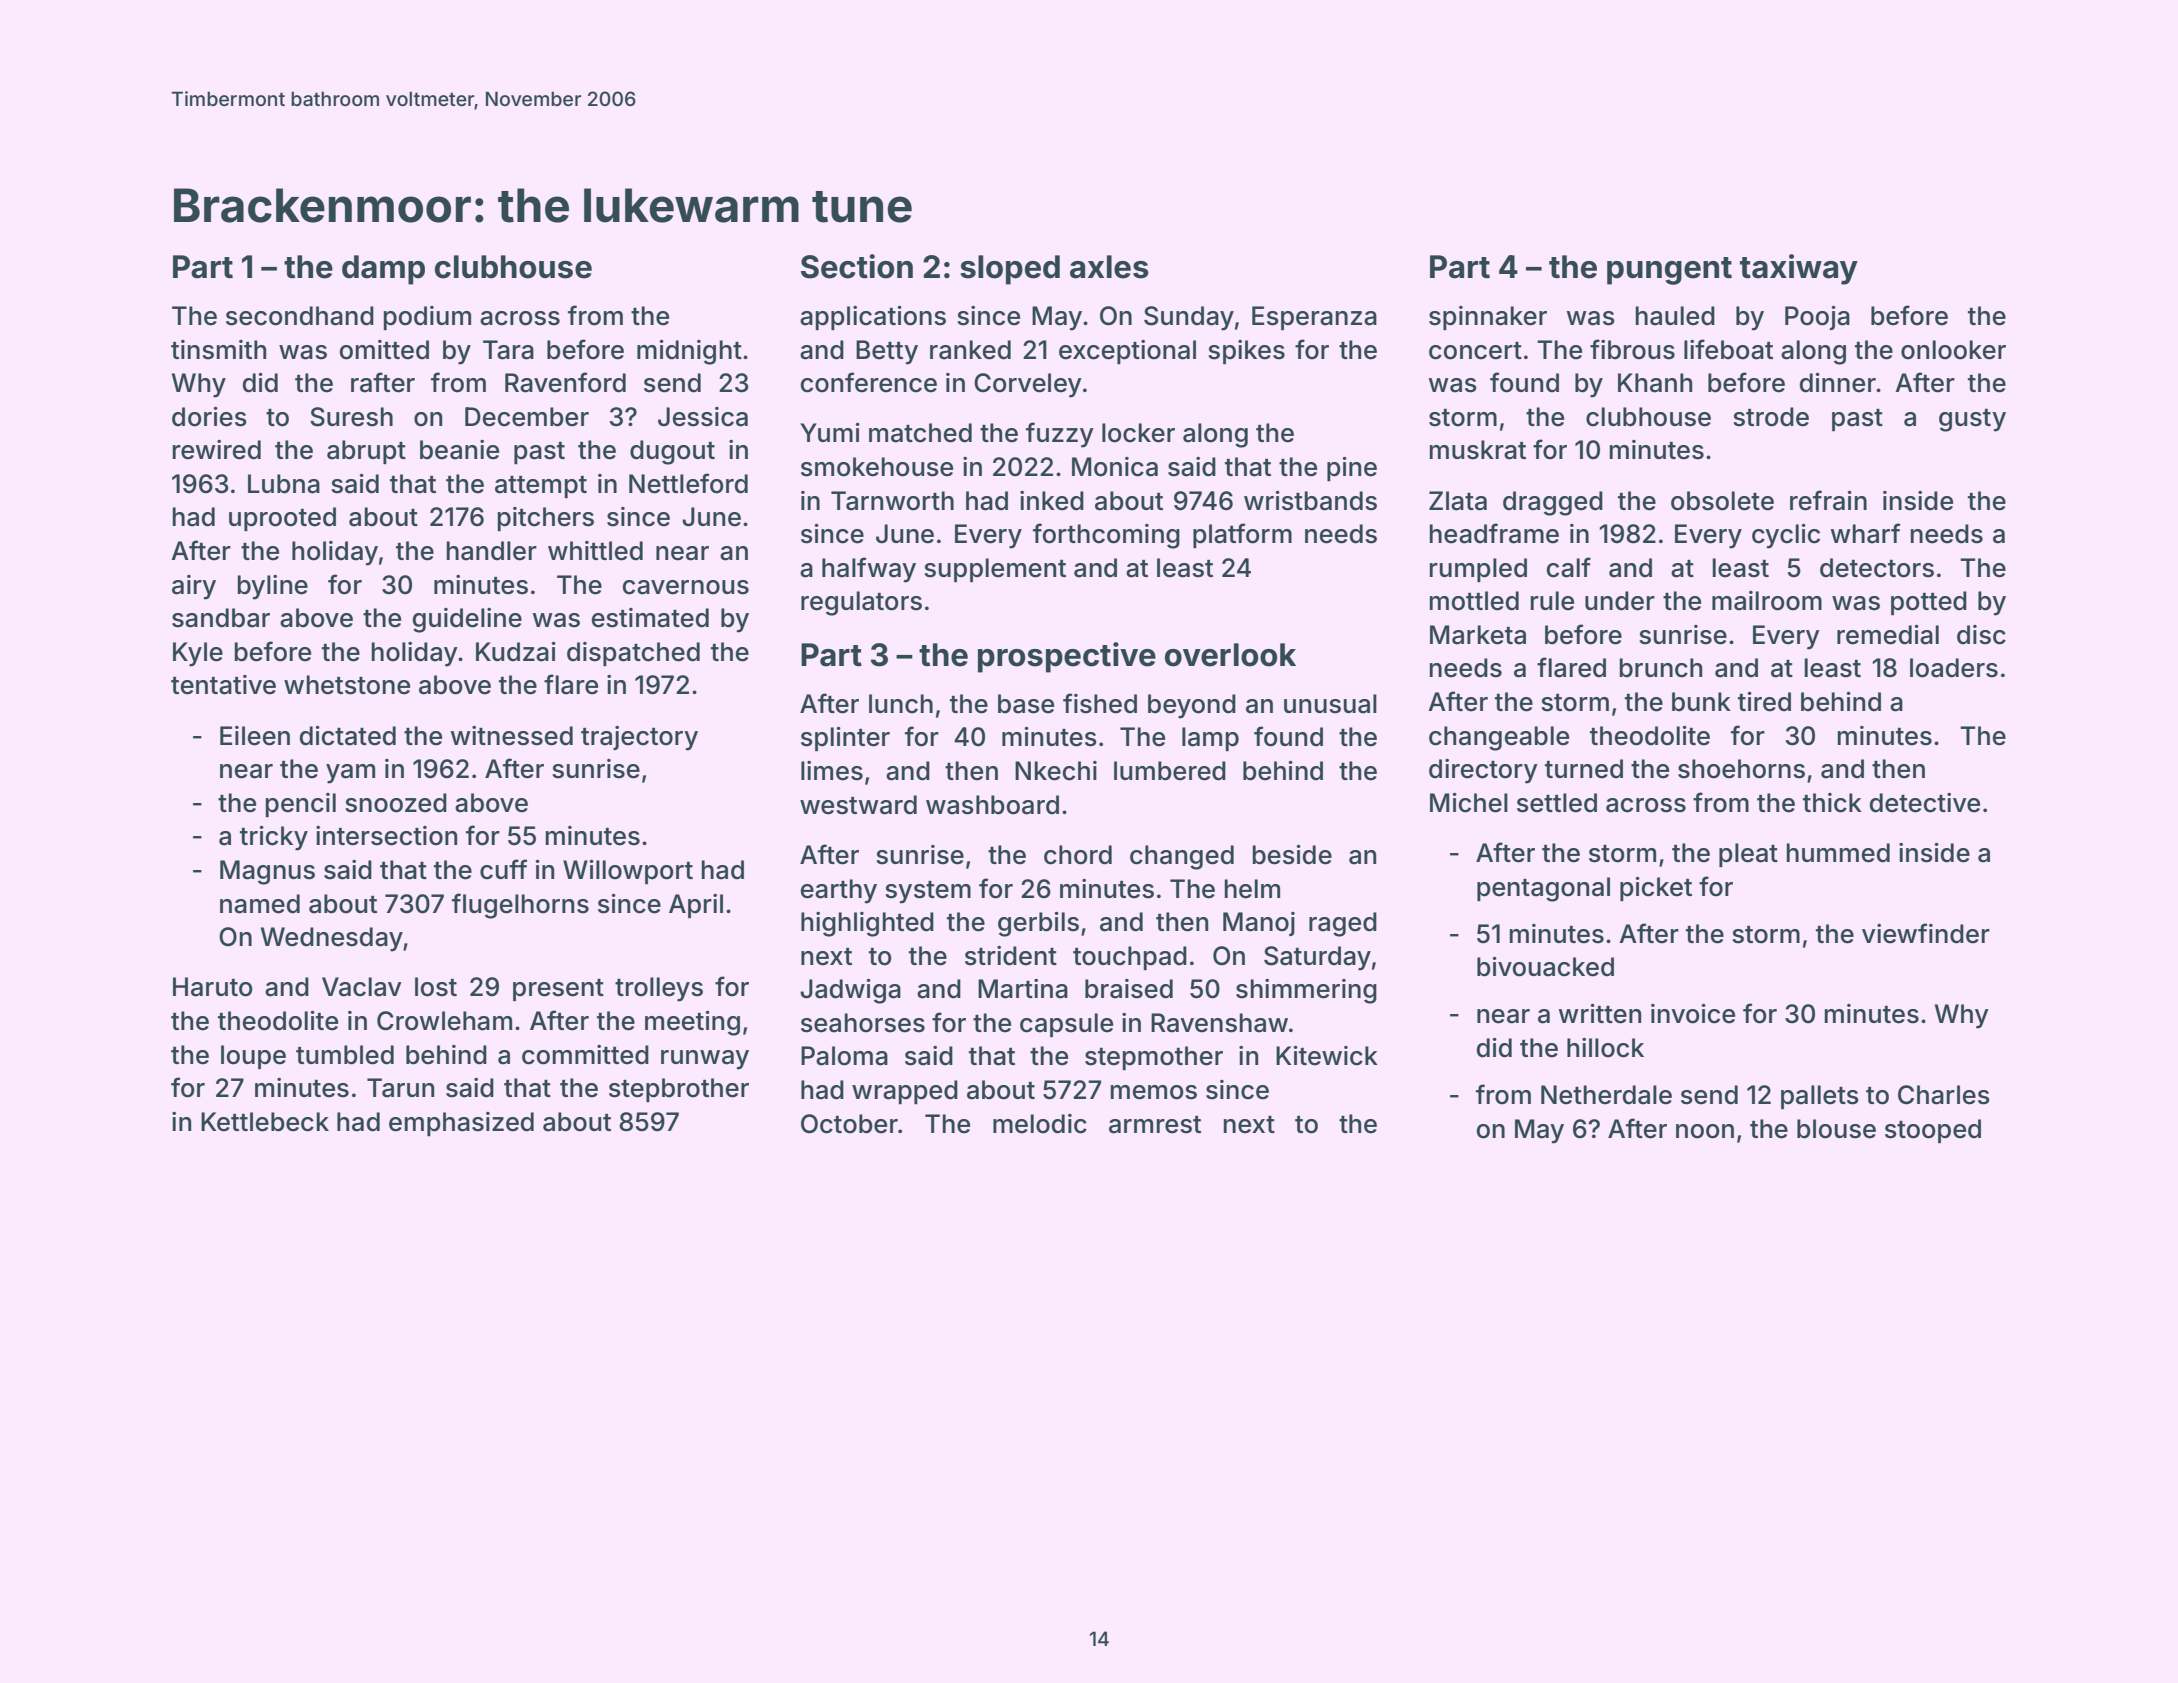 The width and height of the document is (2178, 1683). I want to click on pungent, so click(1669, 271).
